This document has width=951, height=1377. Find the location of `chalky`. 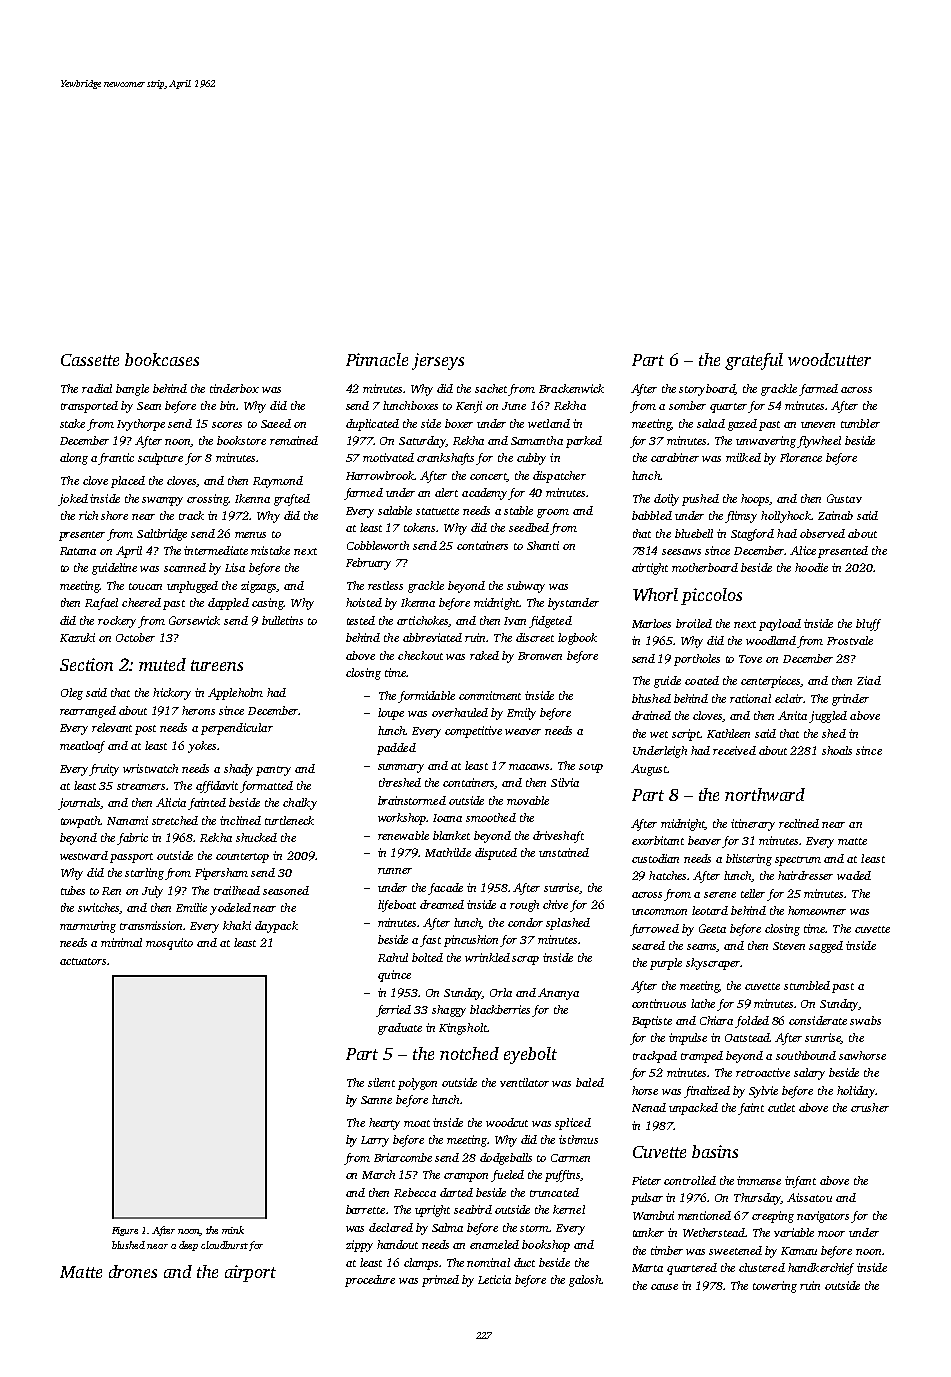

chalky is located at coordinates (300, 804).
